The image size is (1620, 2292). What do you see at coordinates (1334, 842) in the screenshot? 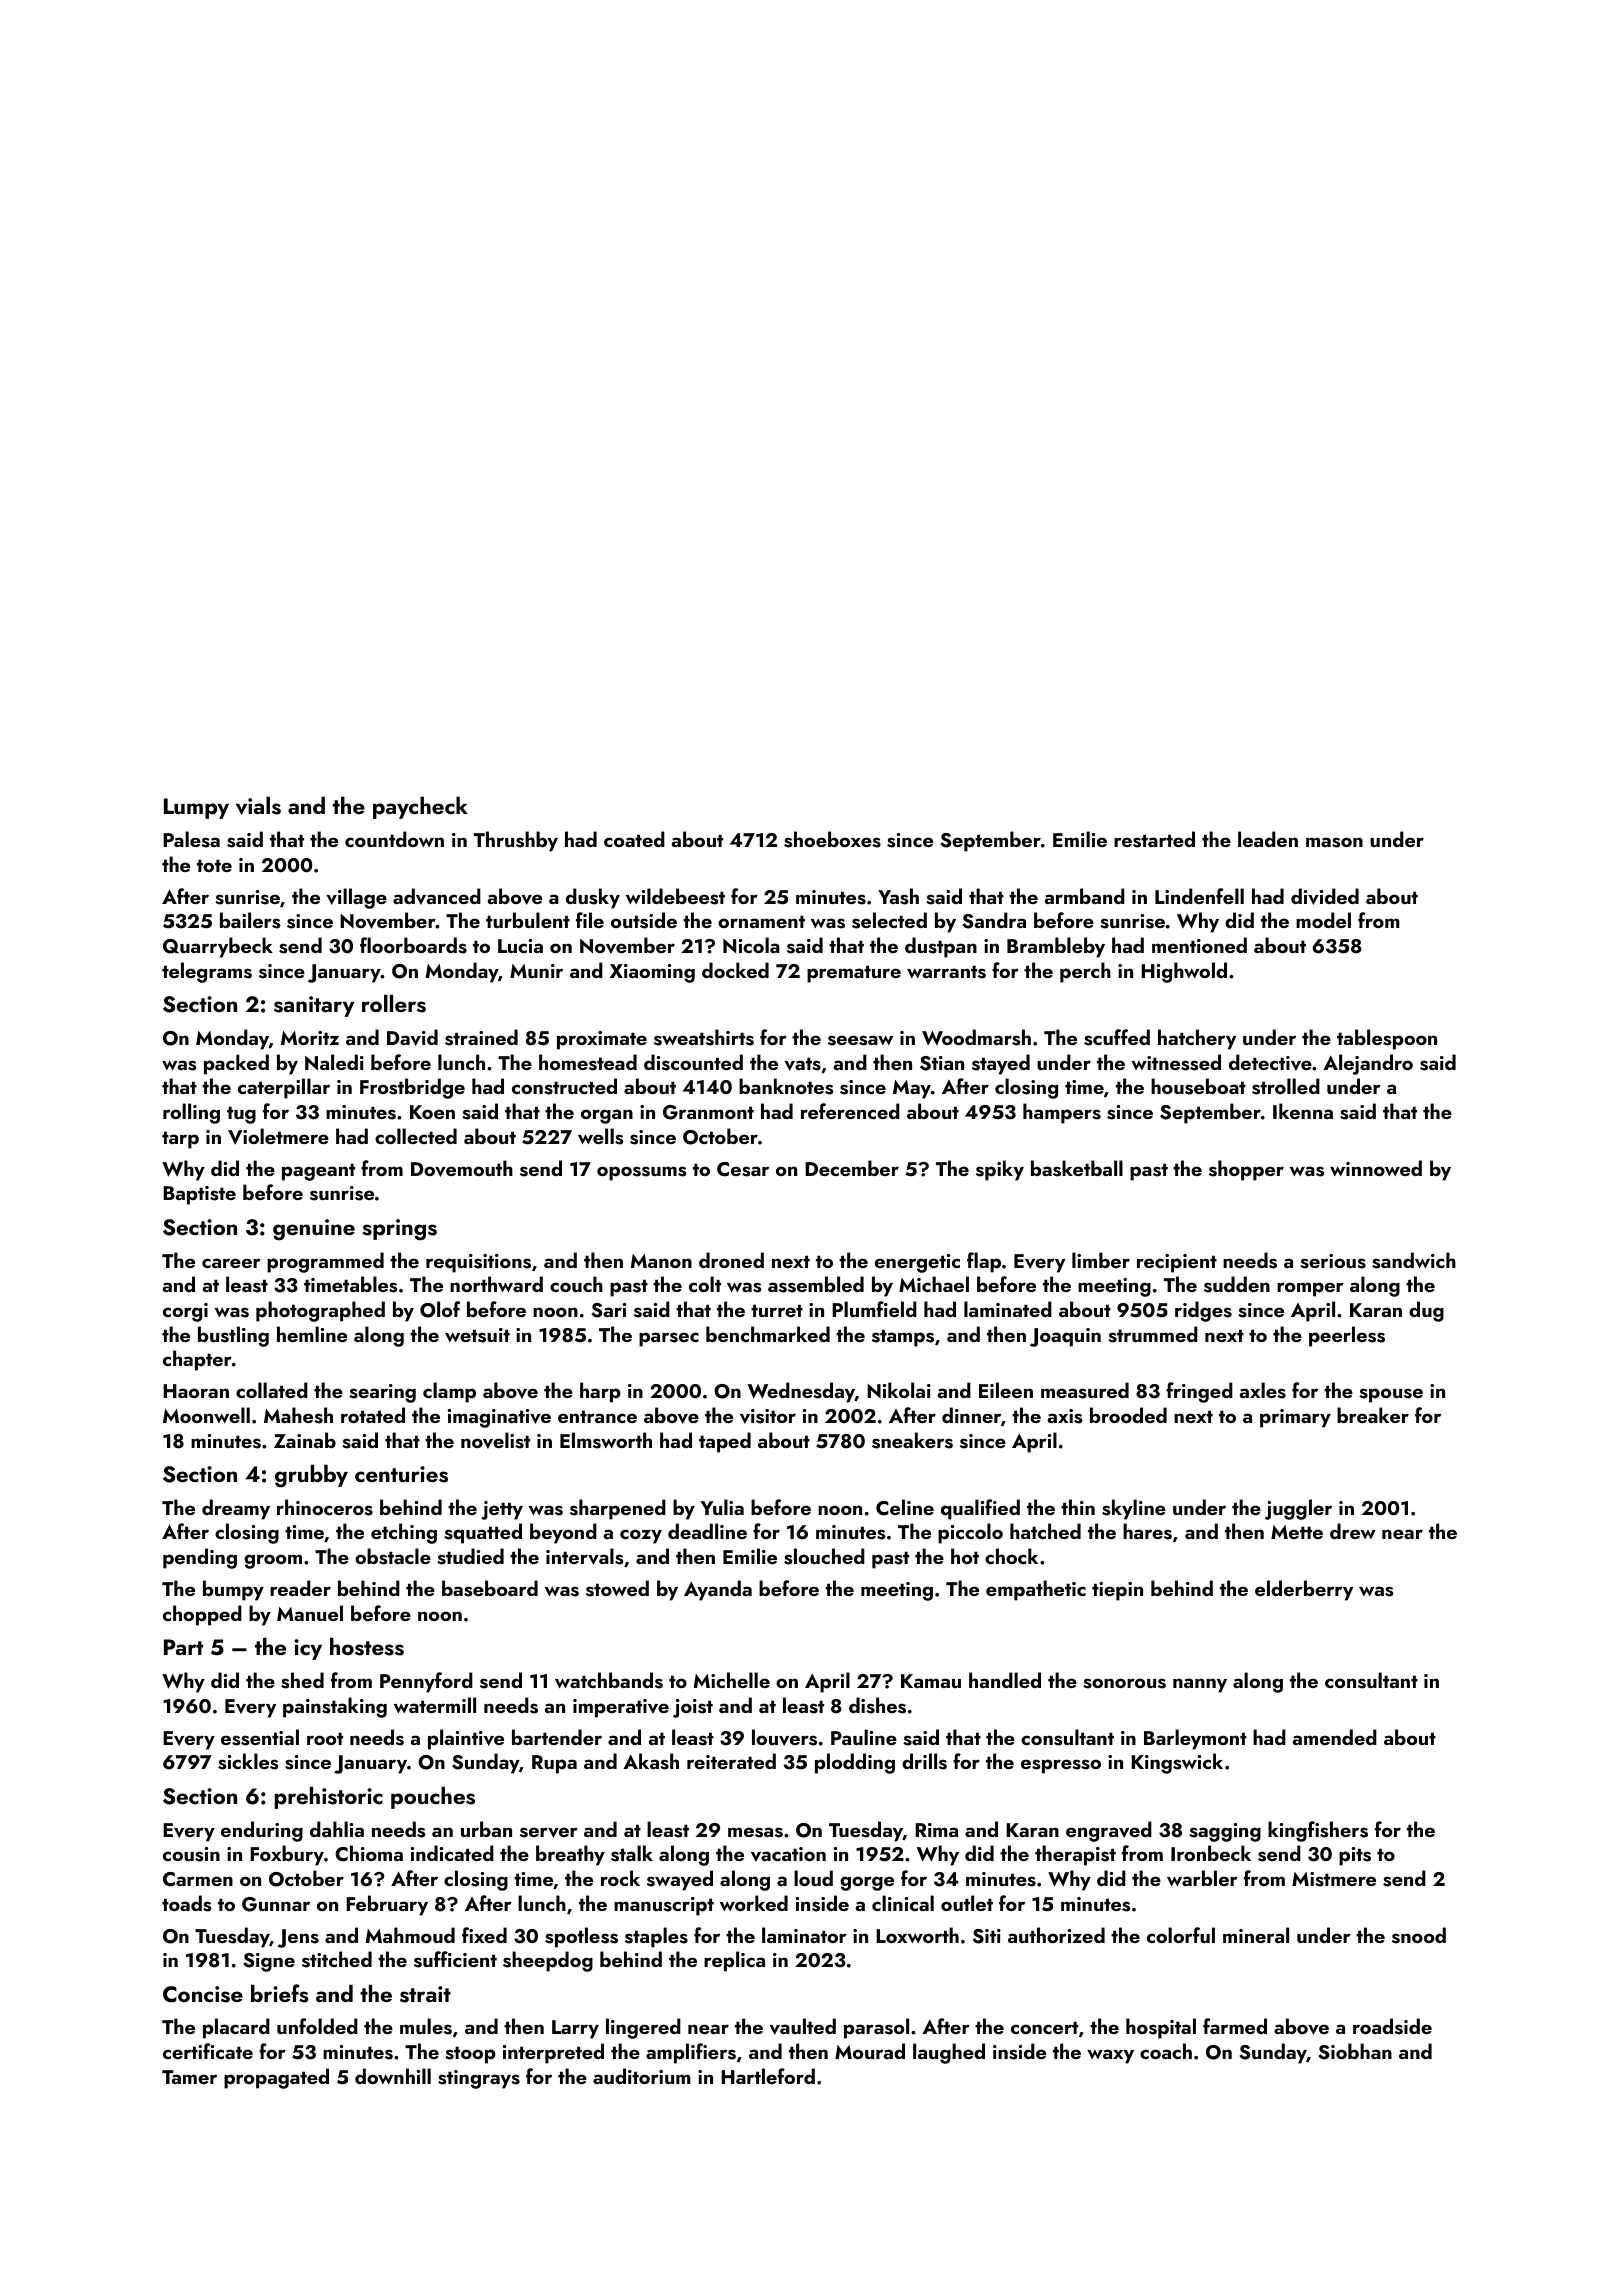
I see `mason` at bounding box center [1334, 842].
